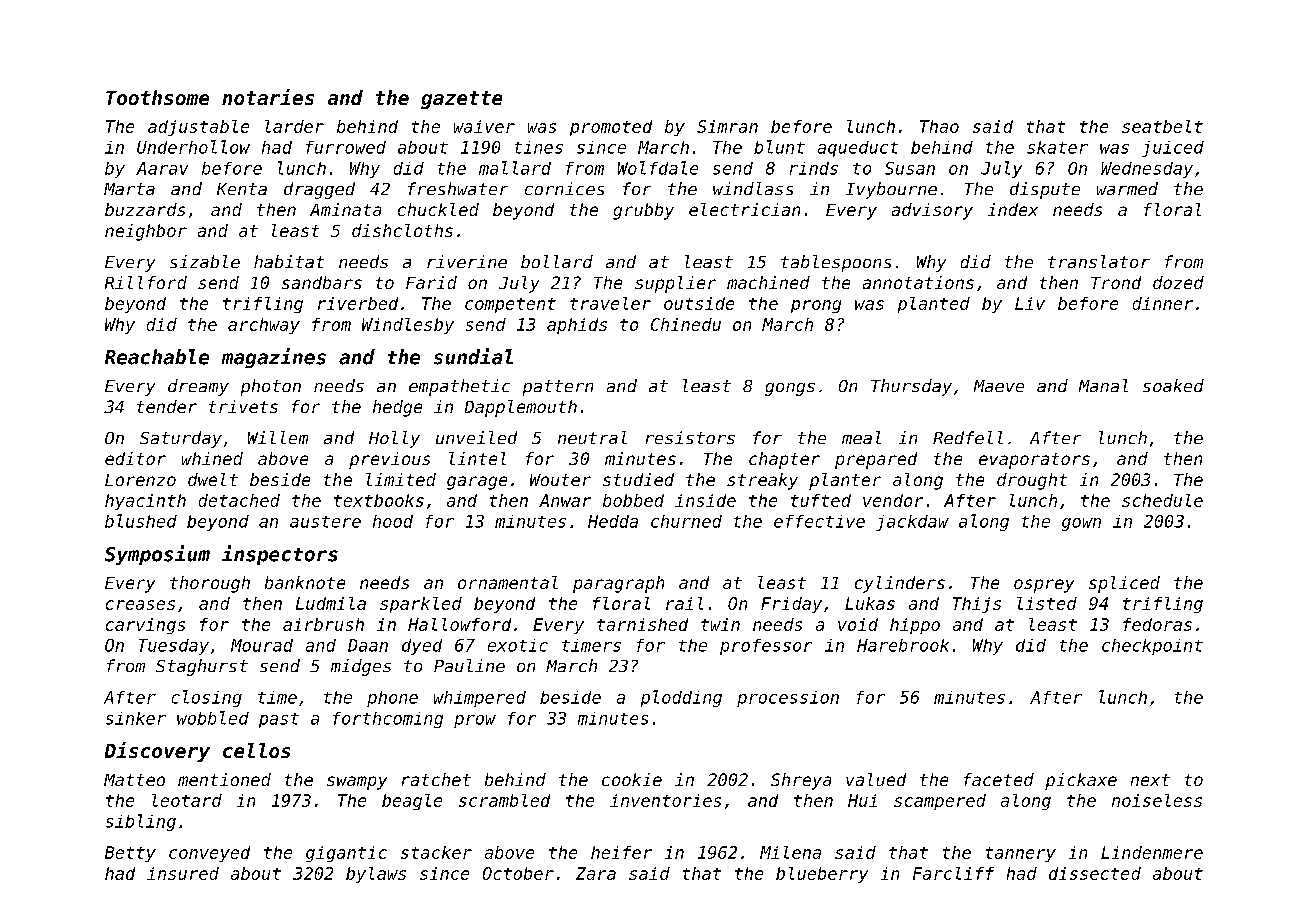  I want to click on gongs, so click(790, 389).
